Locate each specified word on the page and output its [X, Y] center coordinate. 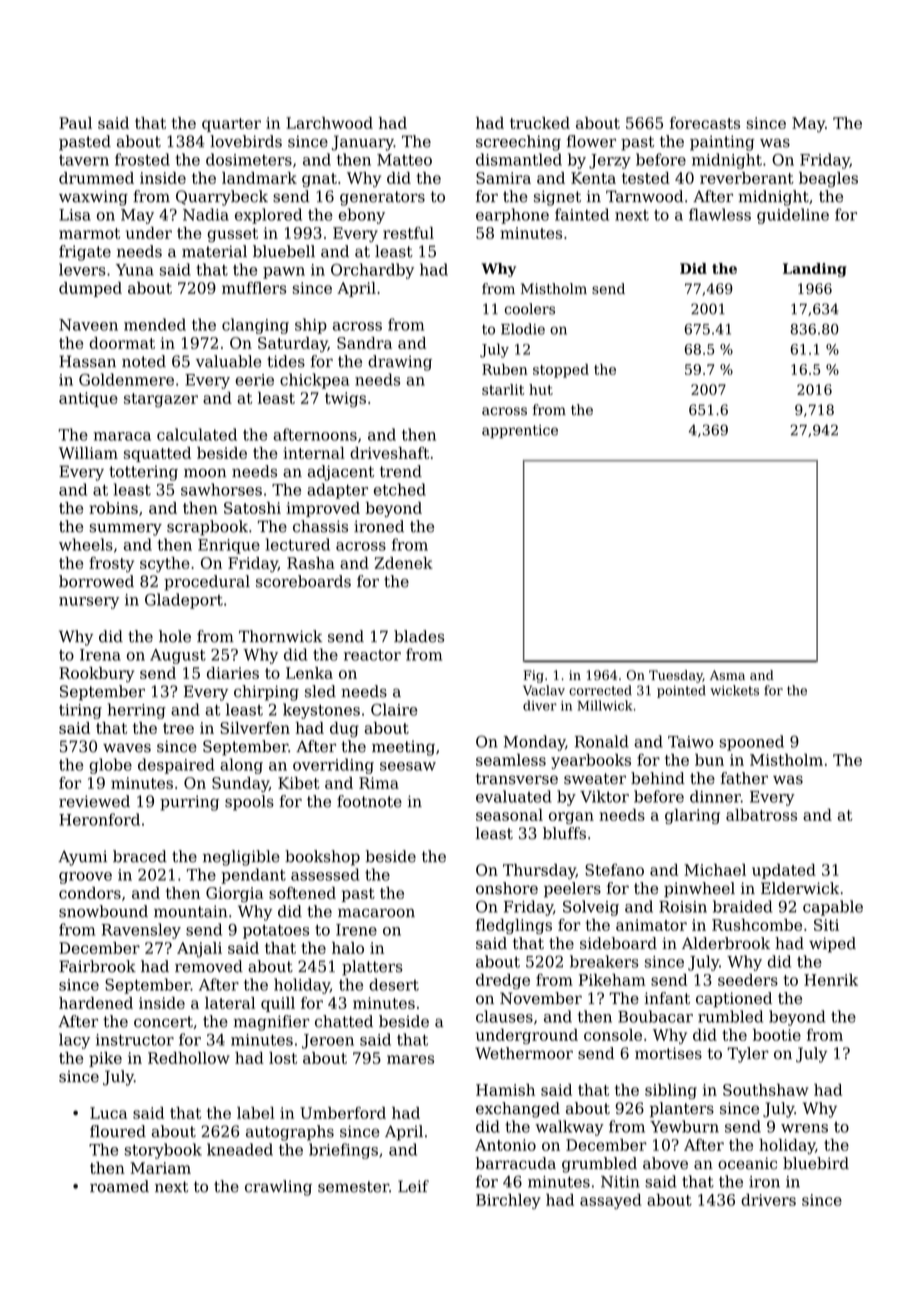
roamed [119, 1186]
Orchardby [372, 271]
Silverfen [255, 728]
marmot [89, 233]
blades [419, 636]
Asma [727, 675]
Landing [815, 270]
